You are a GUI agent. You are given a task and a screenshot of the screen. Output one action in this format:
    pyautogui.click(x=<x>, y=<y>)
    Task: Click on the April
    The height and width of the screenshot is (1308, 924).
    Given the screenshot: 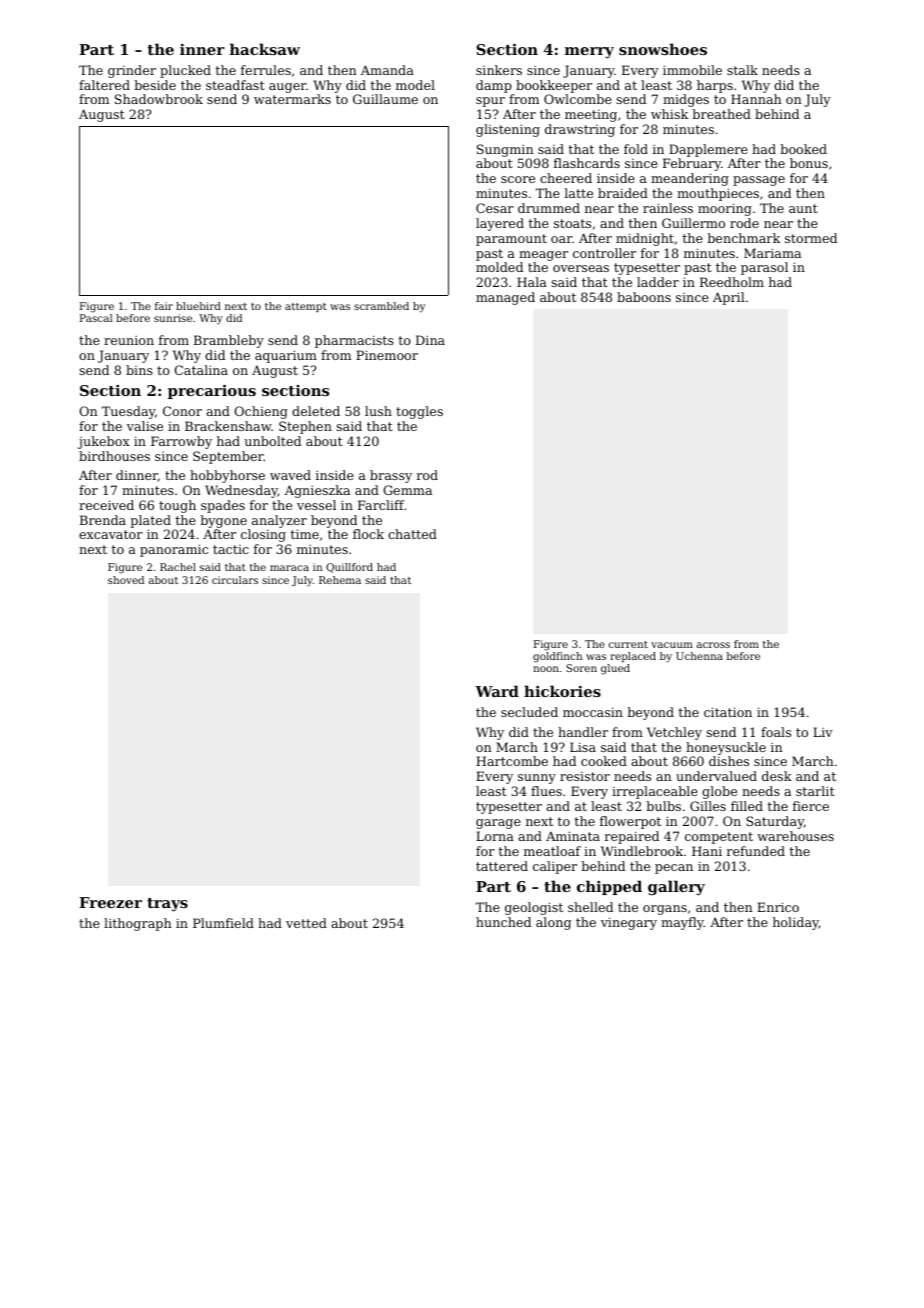 What is the action you would take?
    pyautogui.click(x=729, y=298)
